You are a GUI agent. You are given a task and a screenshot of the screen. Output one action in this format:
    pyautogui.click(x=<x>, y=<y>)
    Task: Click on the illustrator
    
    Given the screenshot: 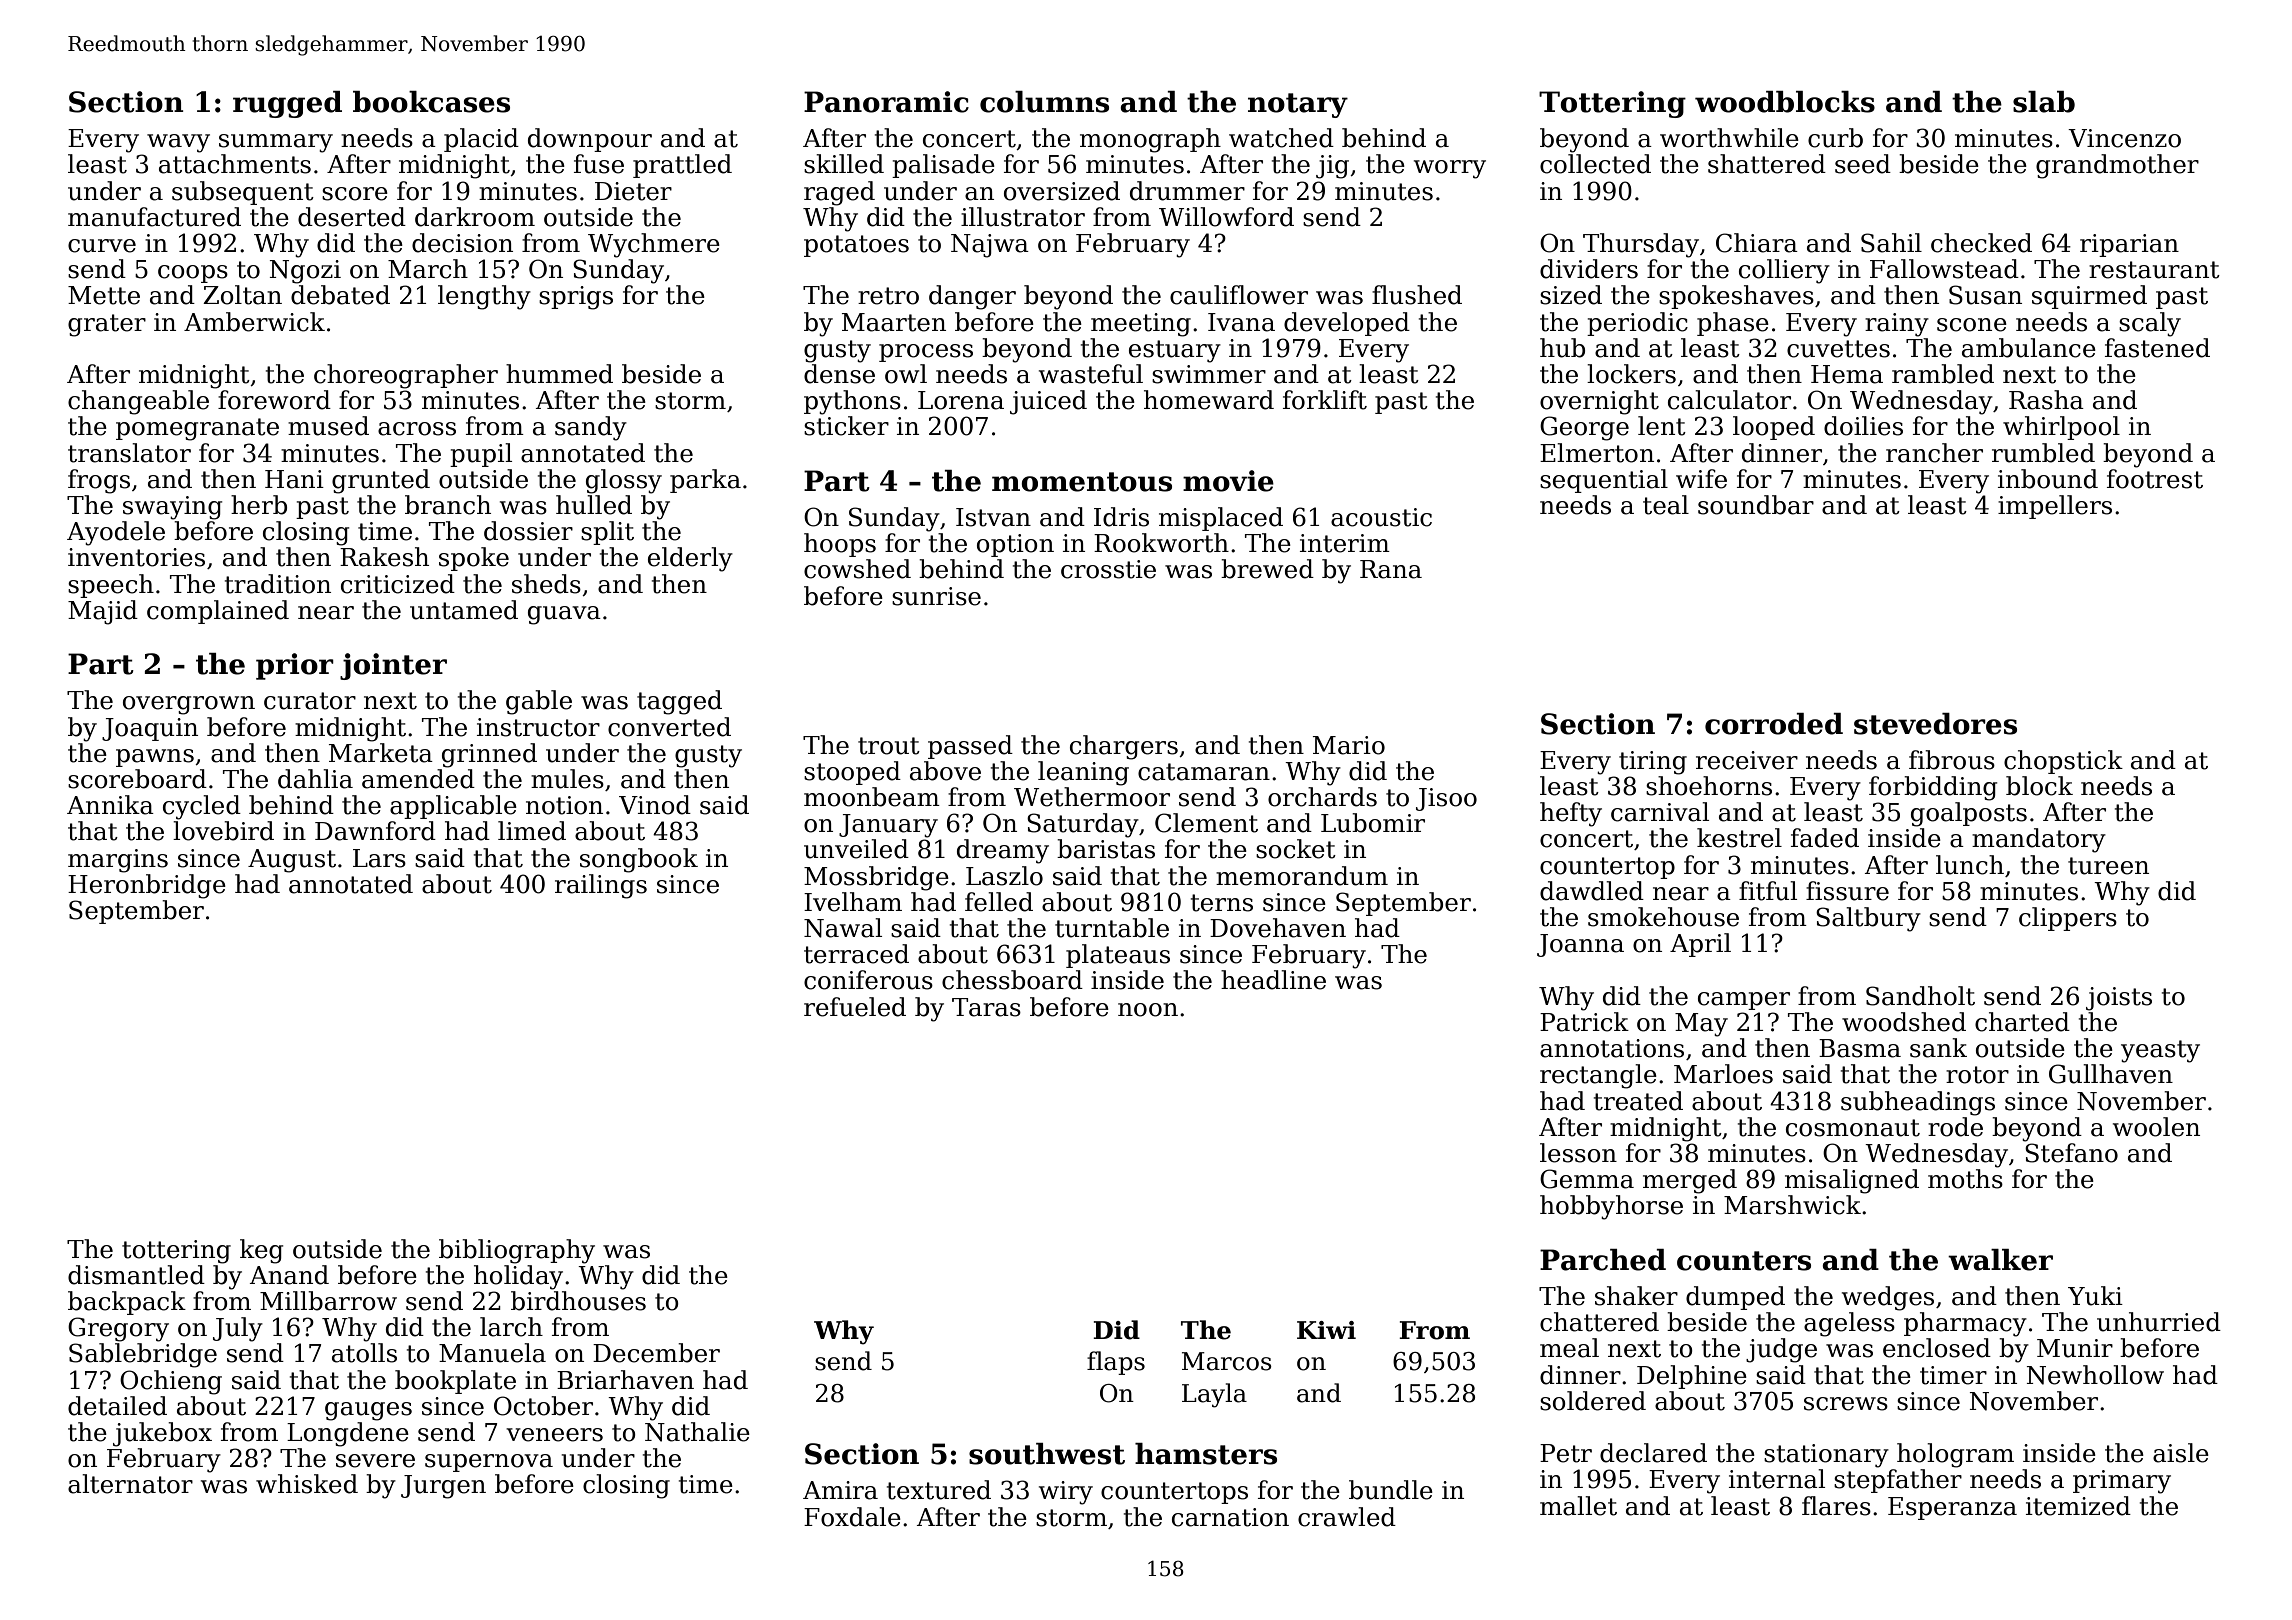 What is the action you would take?
    pyautogui.click(x=1023, y=217)
